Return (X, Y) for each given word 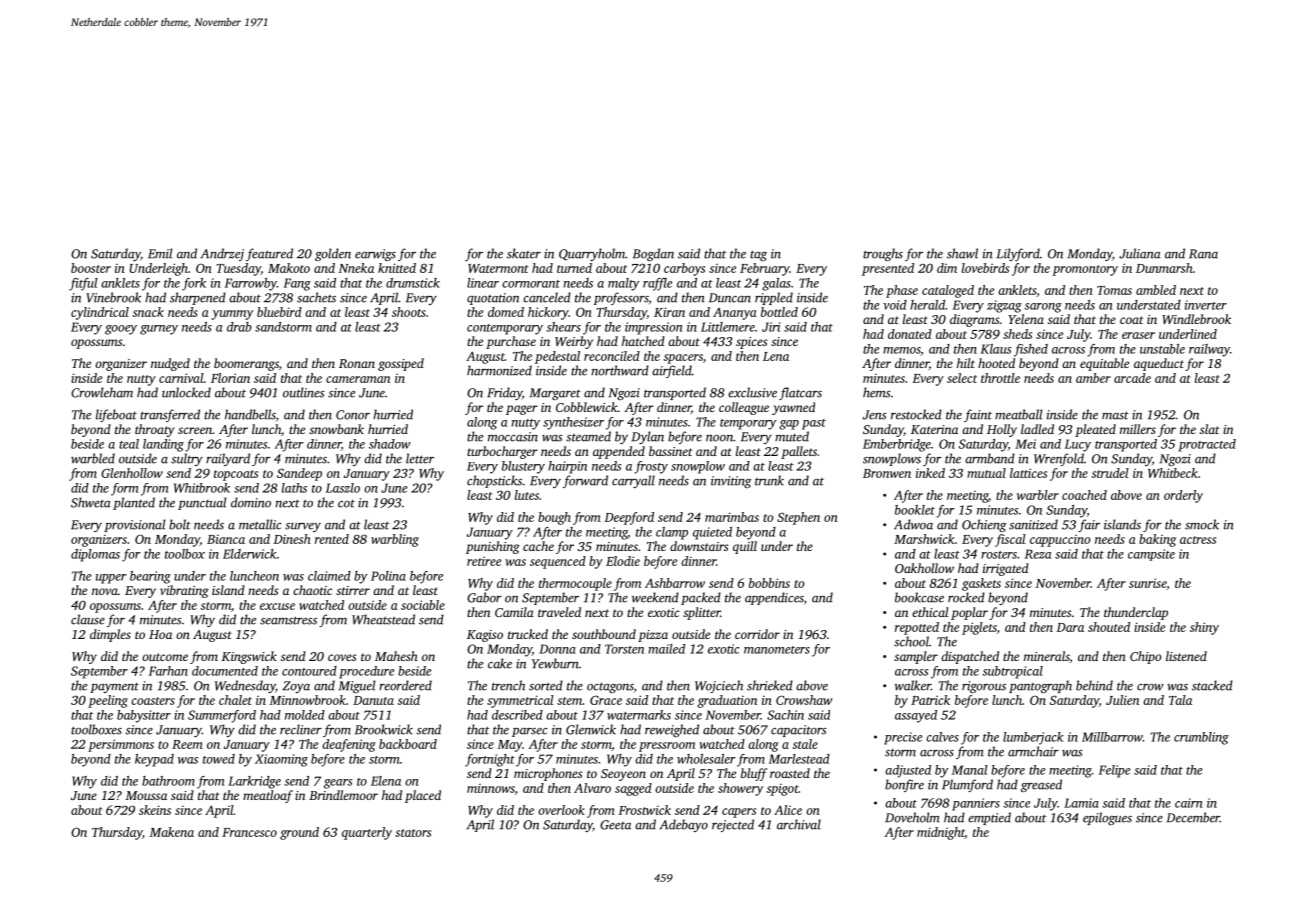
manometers (777, 650)
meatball (1018, 414)
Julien (1122, 700)
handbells (250, 414)
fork (194, 284)
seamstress (288, 620)
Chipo (1145, 657)
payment (114, 688)
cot (346, 504)
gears (338, 784)
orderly (1183, 496)
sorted (546, 685)
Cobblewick (587, 407)
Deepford (629, 518)
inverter (1206, 305)
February (764, 269)
